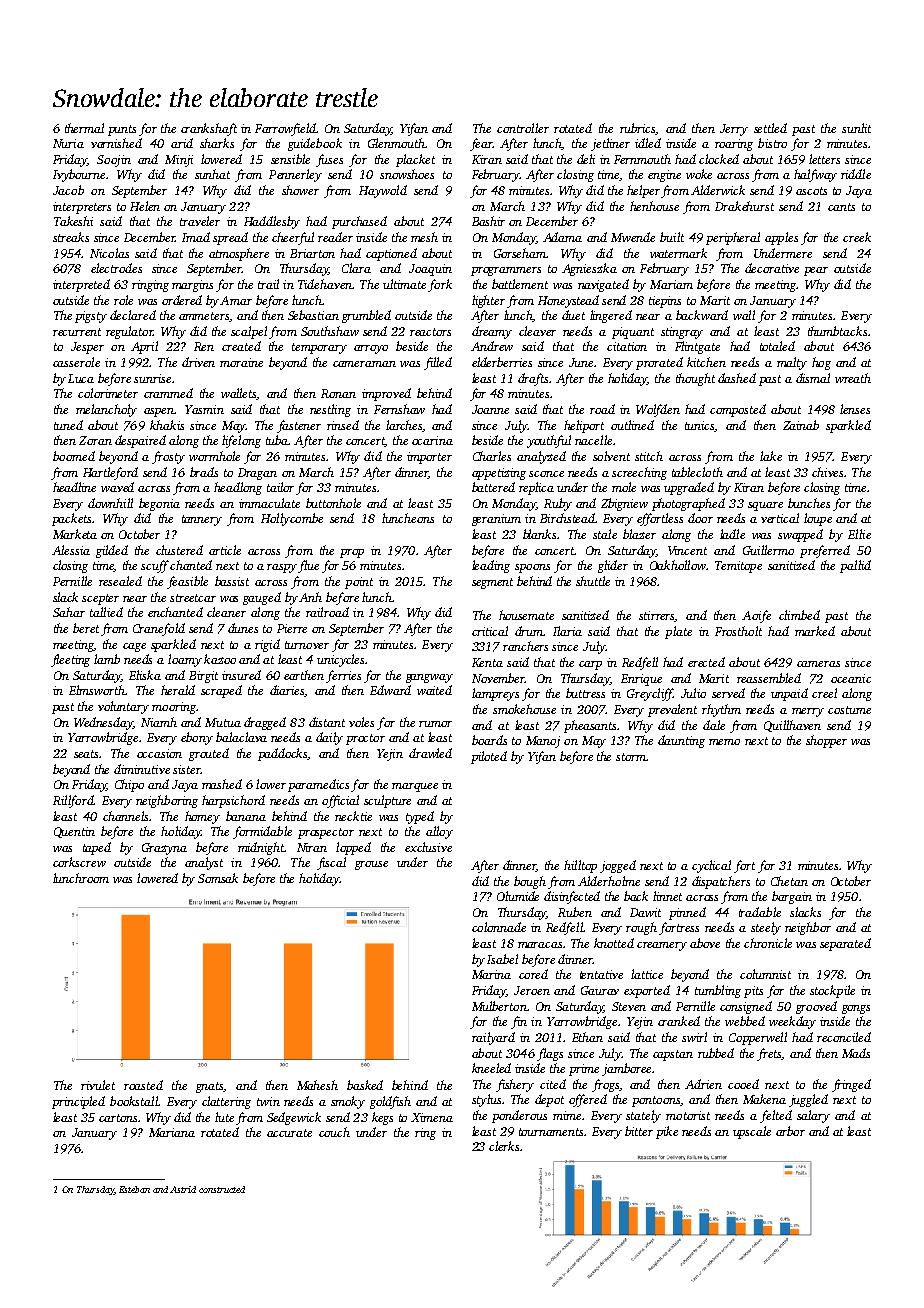  I want to click on arid, so click(182, 143).
